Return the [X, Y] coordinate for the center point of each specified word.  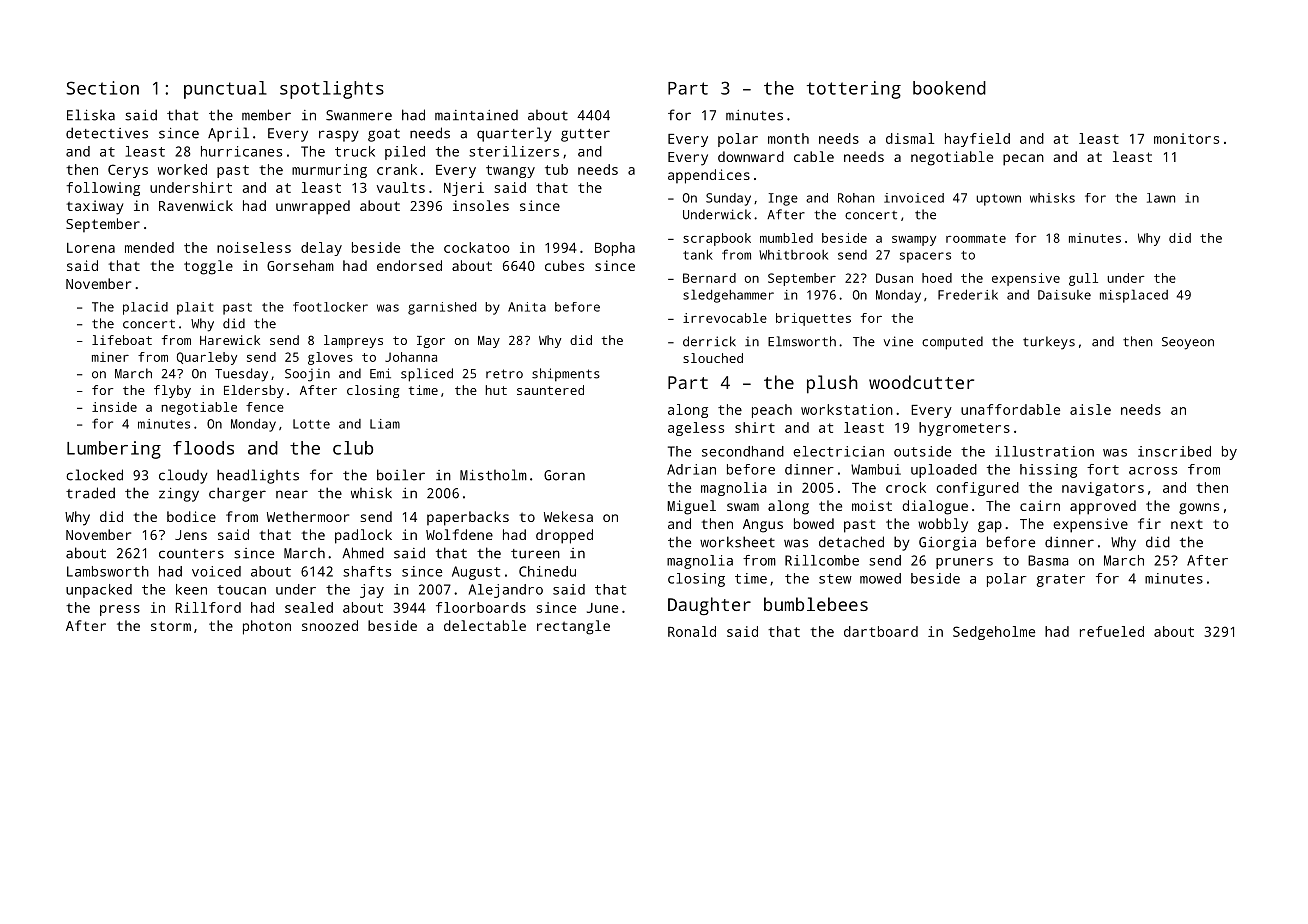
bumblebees [816, 604]
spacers [925, 257]
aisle [1090, 409]
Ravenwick [196, 205]
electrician [838, 451]
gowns [1199, 509]
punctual [225, 90]
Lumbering [114, 450]
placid [145, 308]
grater [1061, 580]
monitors [1186, 138]
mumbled [786, 238]
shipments [566, 375]
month [788, 138]
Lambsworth [108, 571]
